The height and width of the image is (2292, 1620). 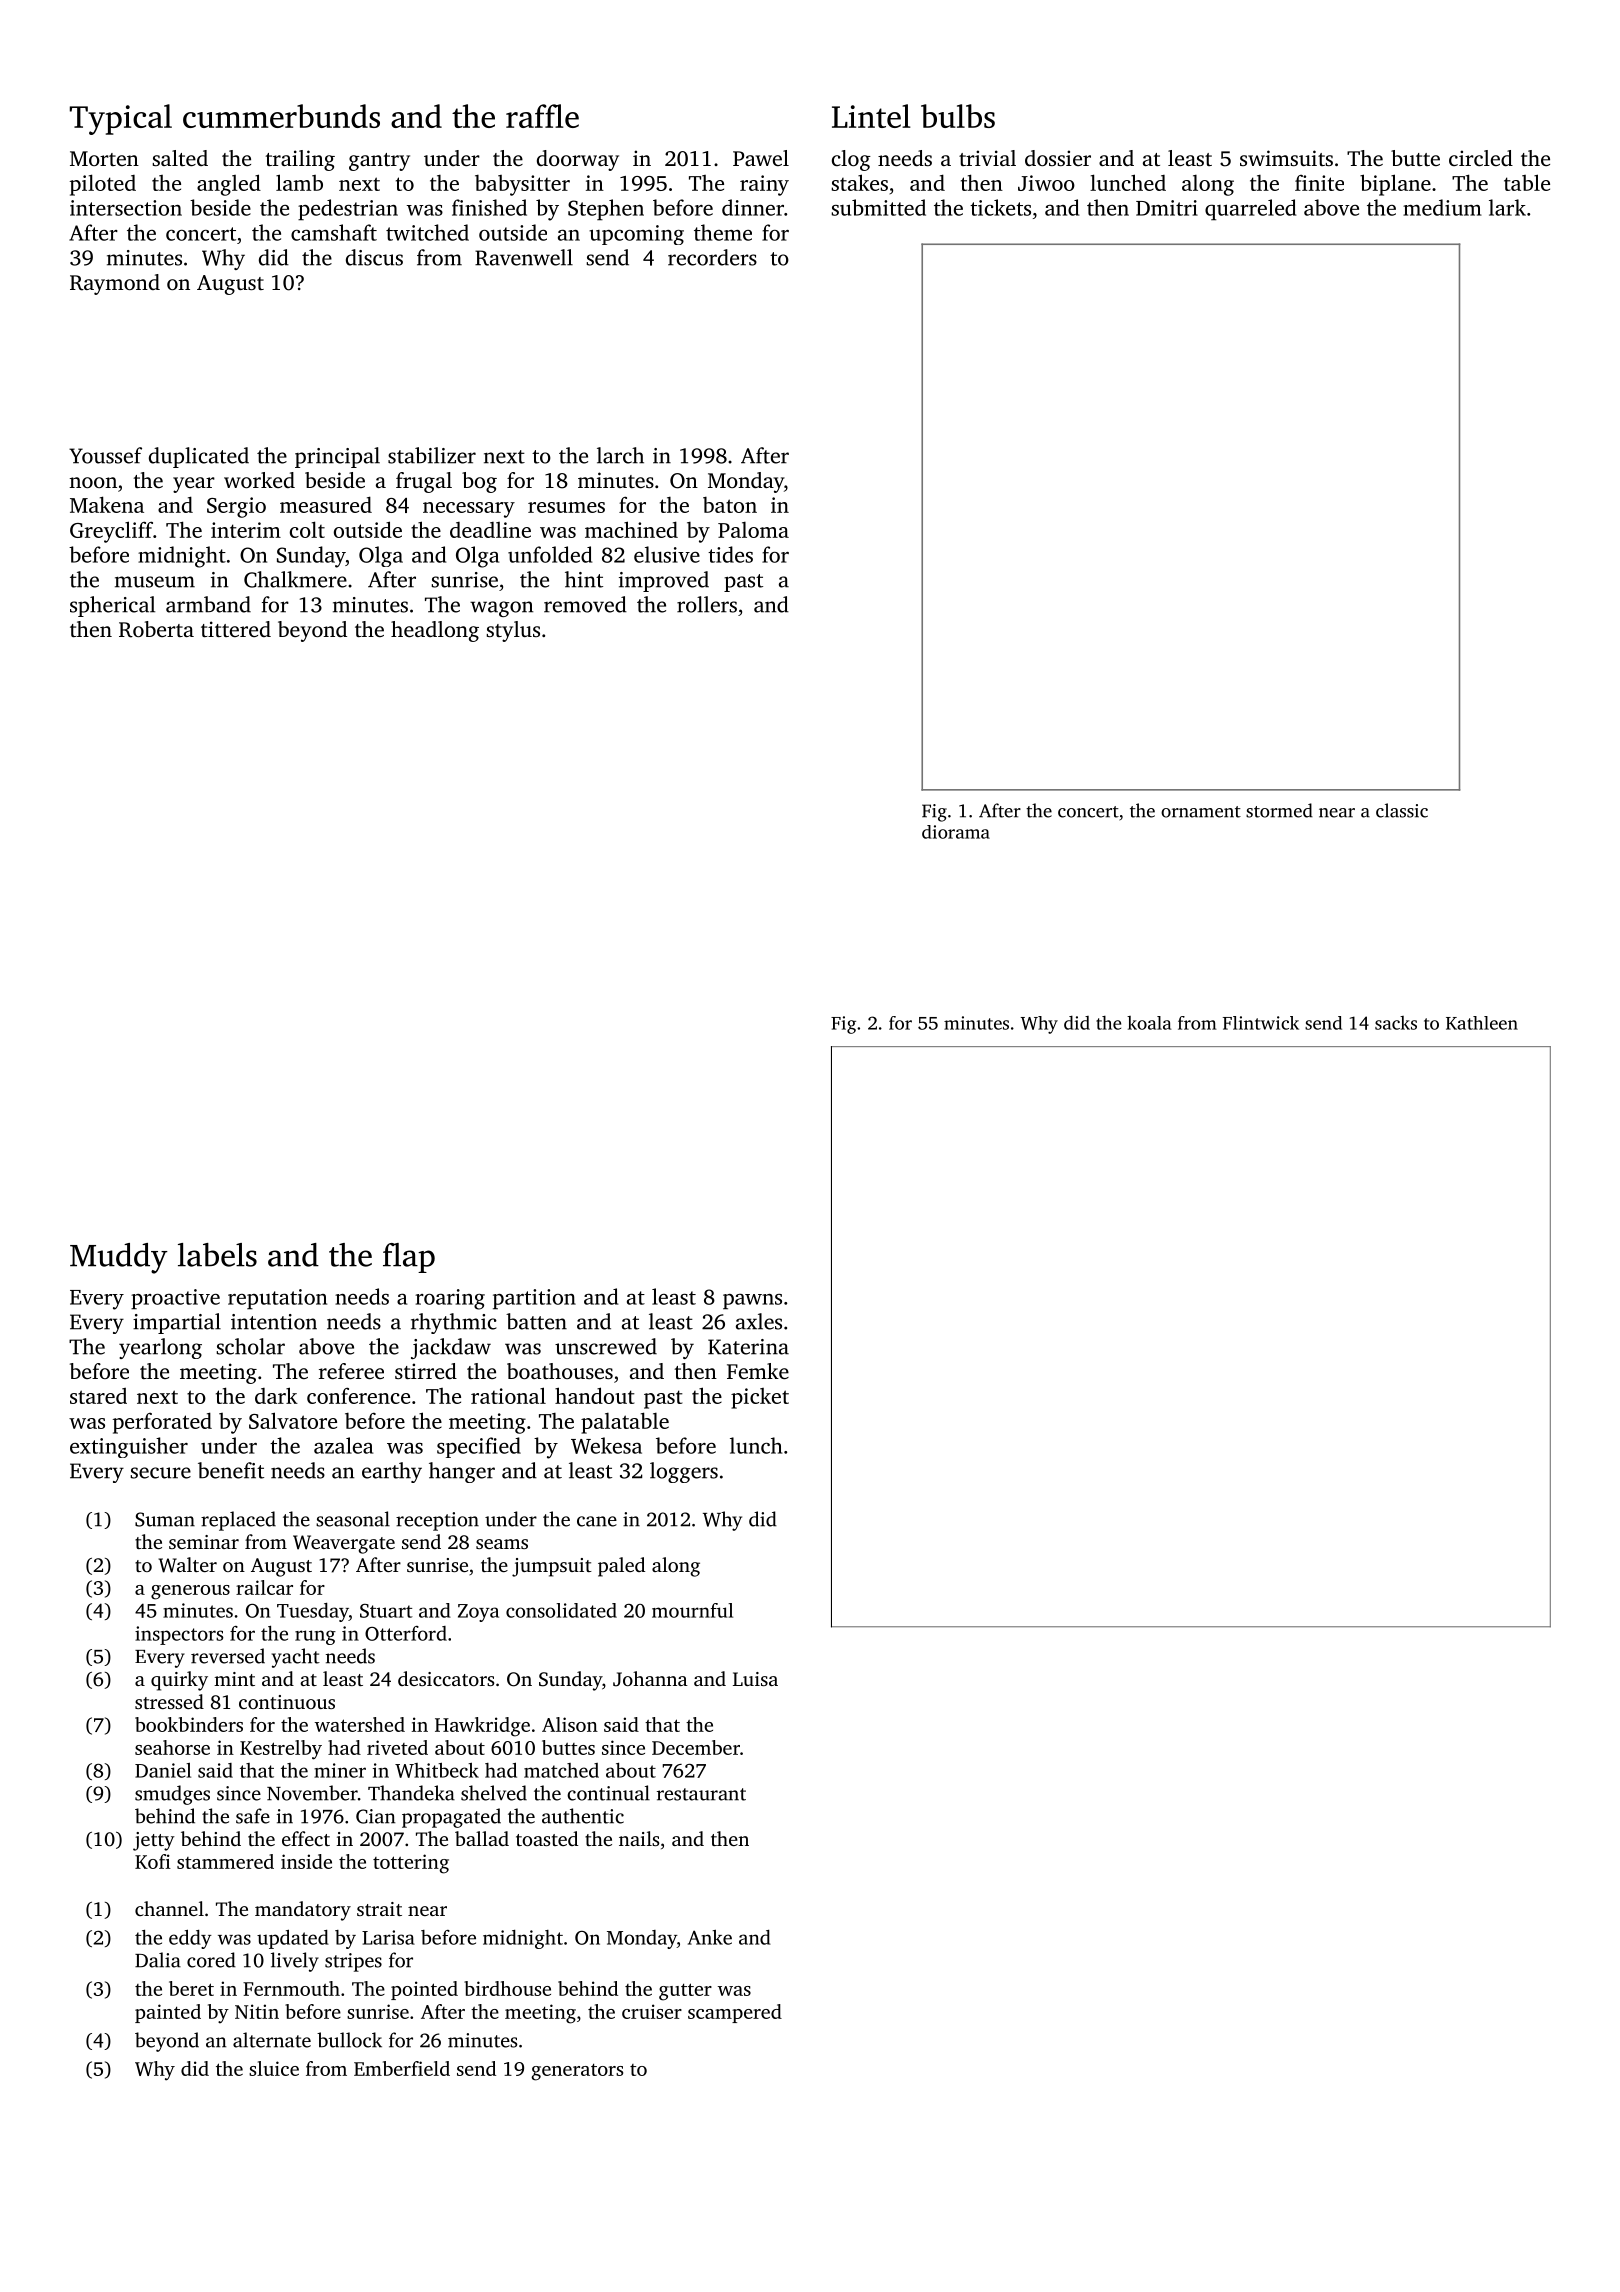 What do you see at coordinates (1261, 1023) in the image?
I see `Flintwick` at bounding box center [1261, 1023].
